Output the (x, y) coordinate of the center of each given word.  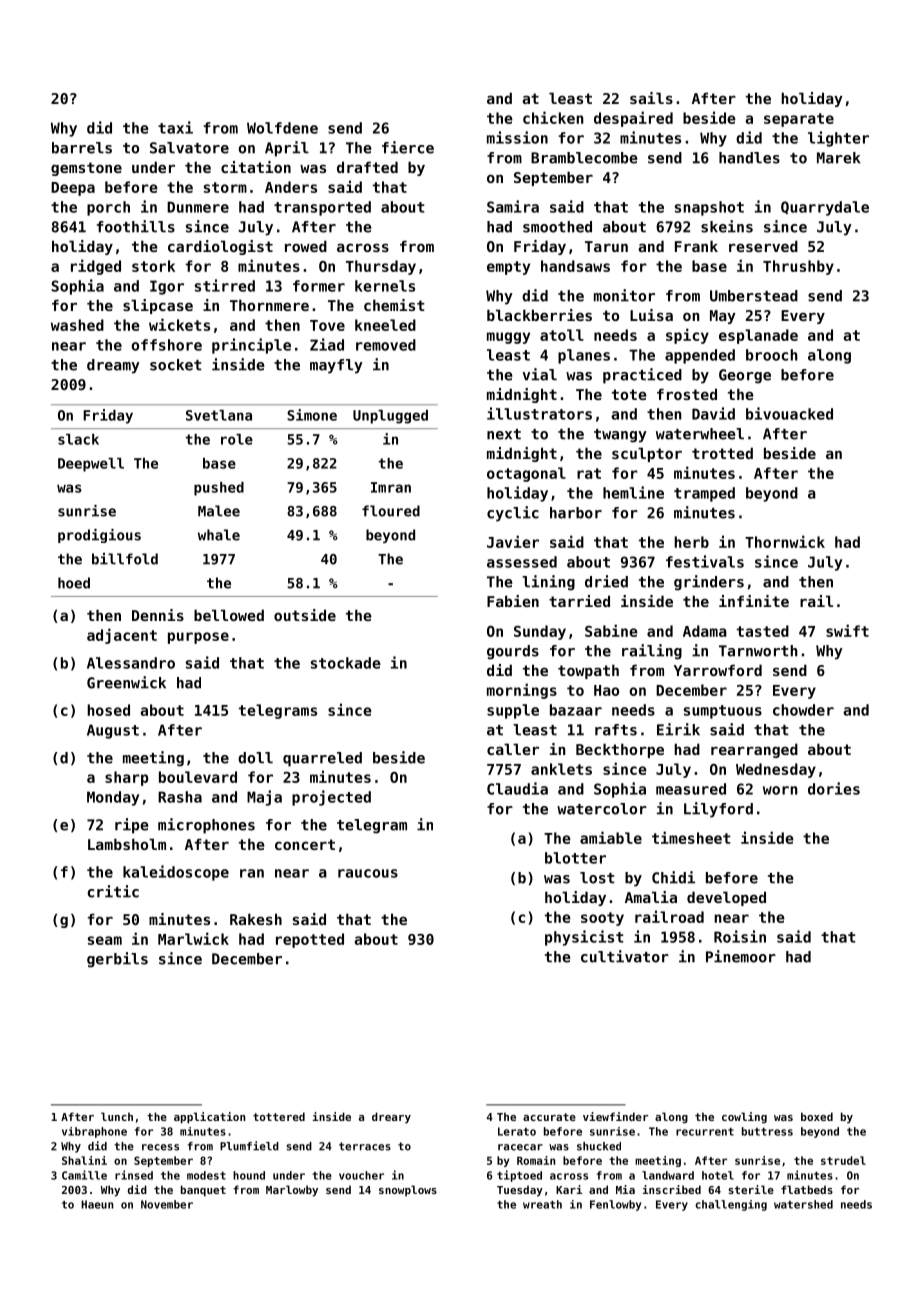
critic (113, 891)
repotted (310, 940)
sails (651, 98)
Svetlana (219, 415)
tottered (279, 1116)
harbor (576, 513)
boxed (817, 1116)
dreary (391, 1118)
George (745, 376)
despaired (633, 119)
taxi (175, 127)
